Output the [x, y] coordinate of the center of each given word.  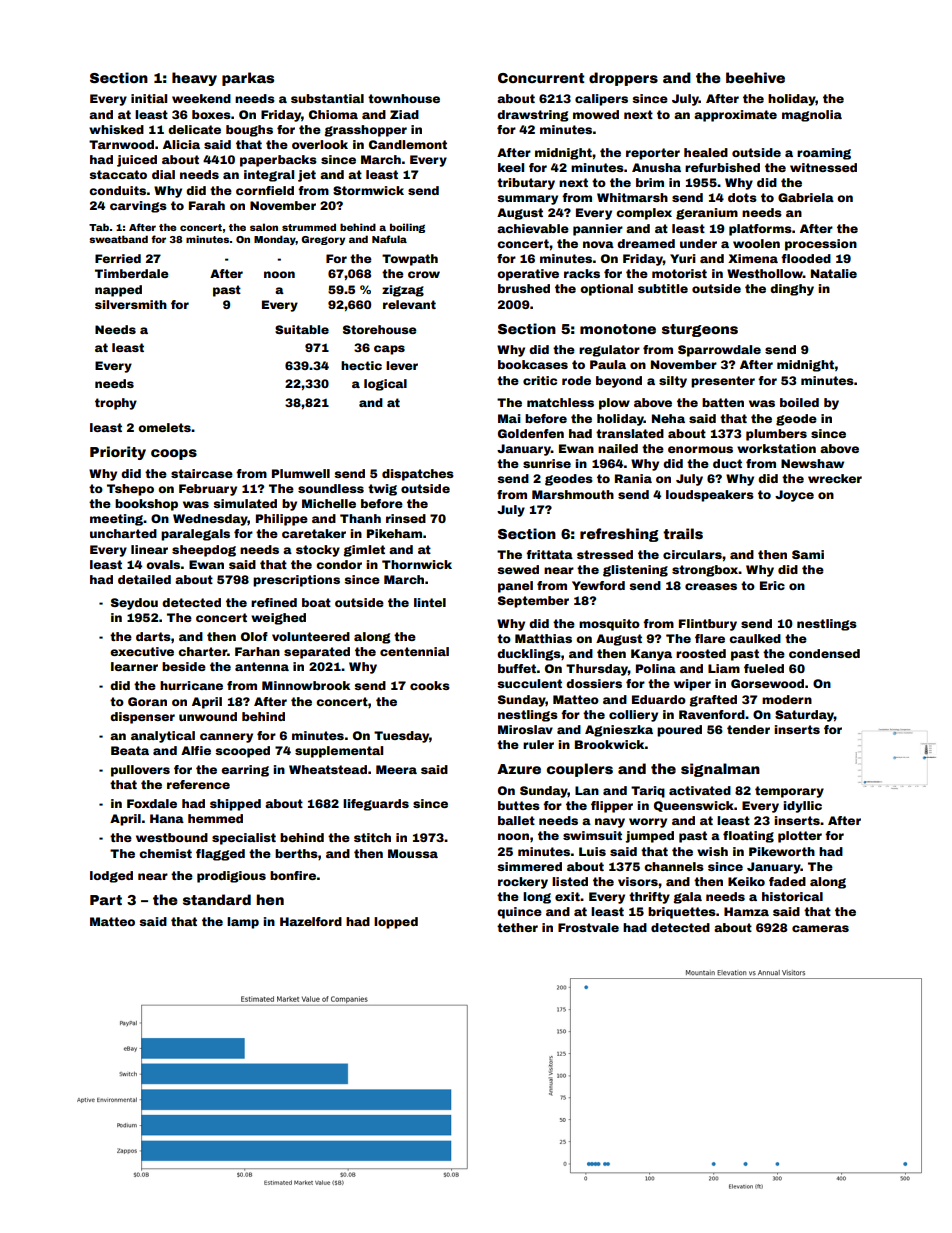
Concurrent [541, 78]
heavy [194, 79]
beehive [755, 77]
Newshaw [812, 463]
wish [712, 851]
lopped [396, 923]
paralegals [195, 535]
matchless [560, 402]
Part [106, 900]
